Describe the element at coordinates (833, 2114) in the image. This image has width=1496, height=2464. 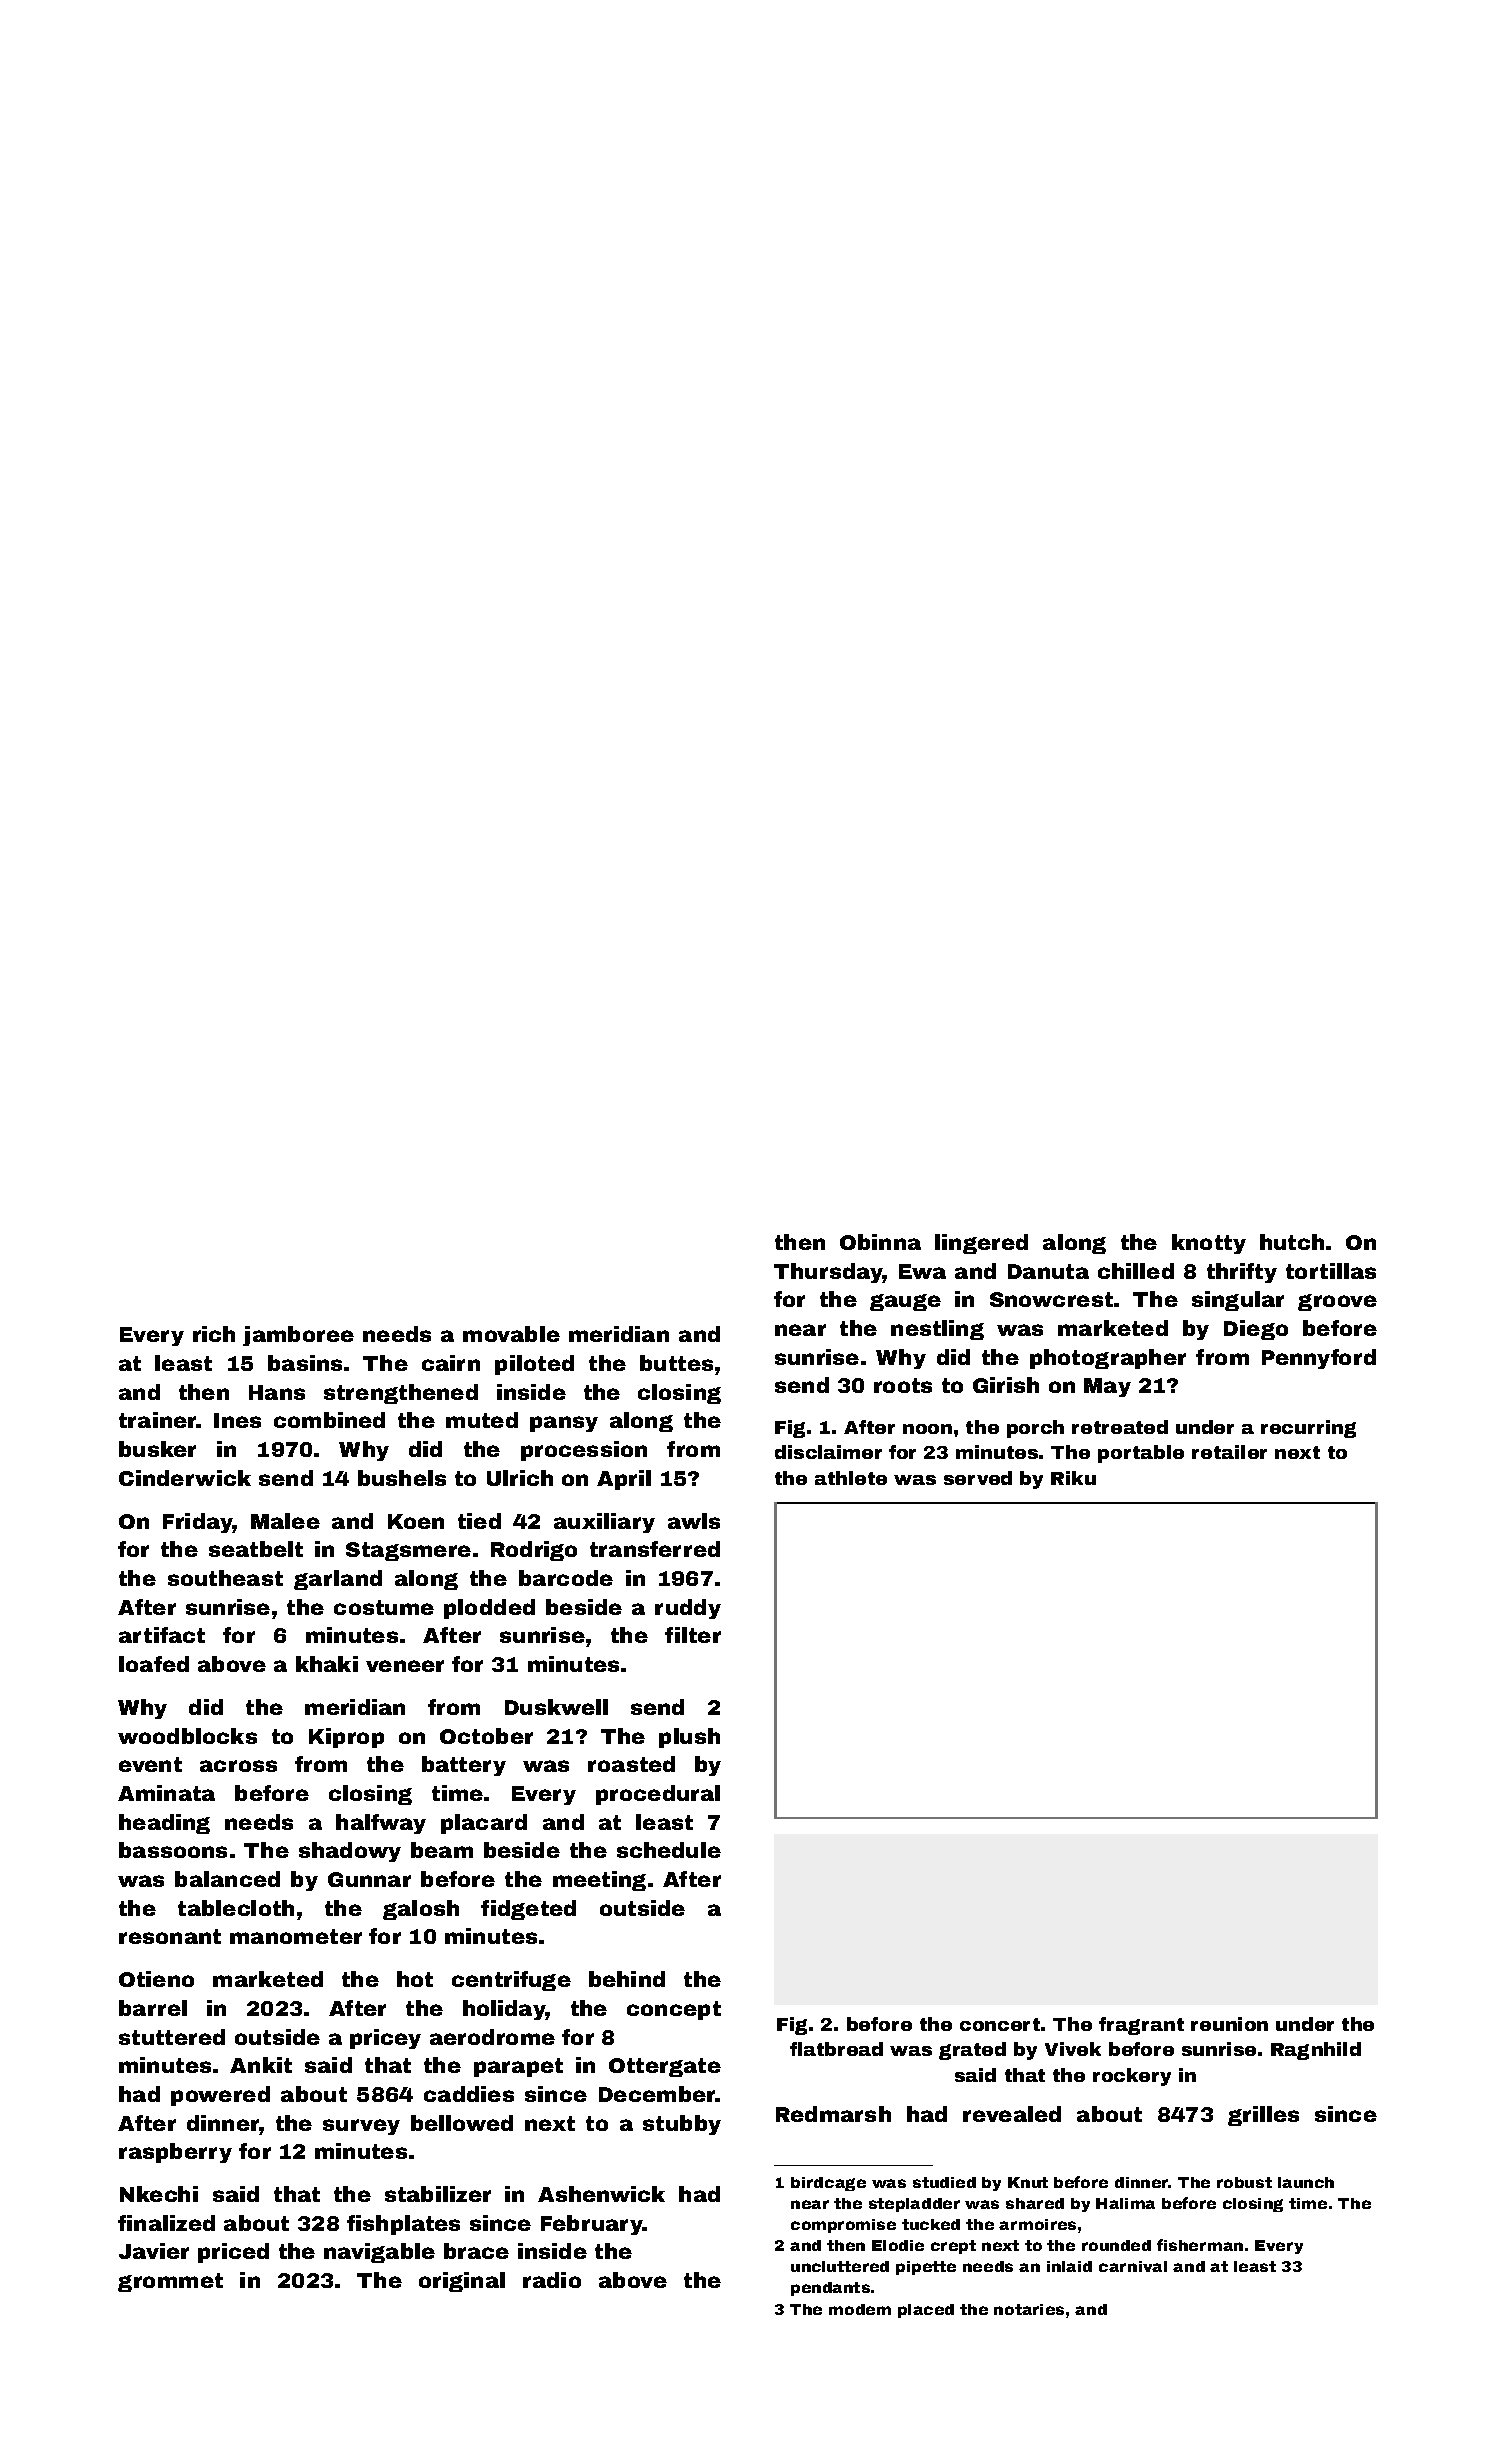
I see `Redmarsh` at that location.
